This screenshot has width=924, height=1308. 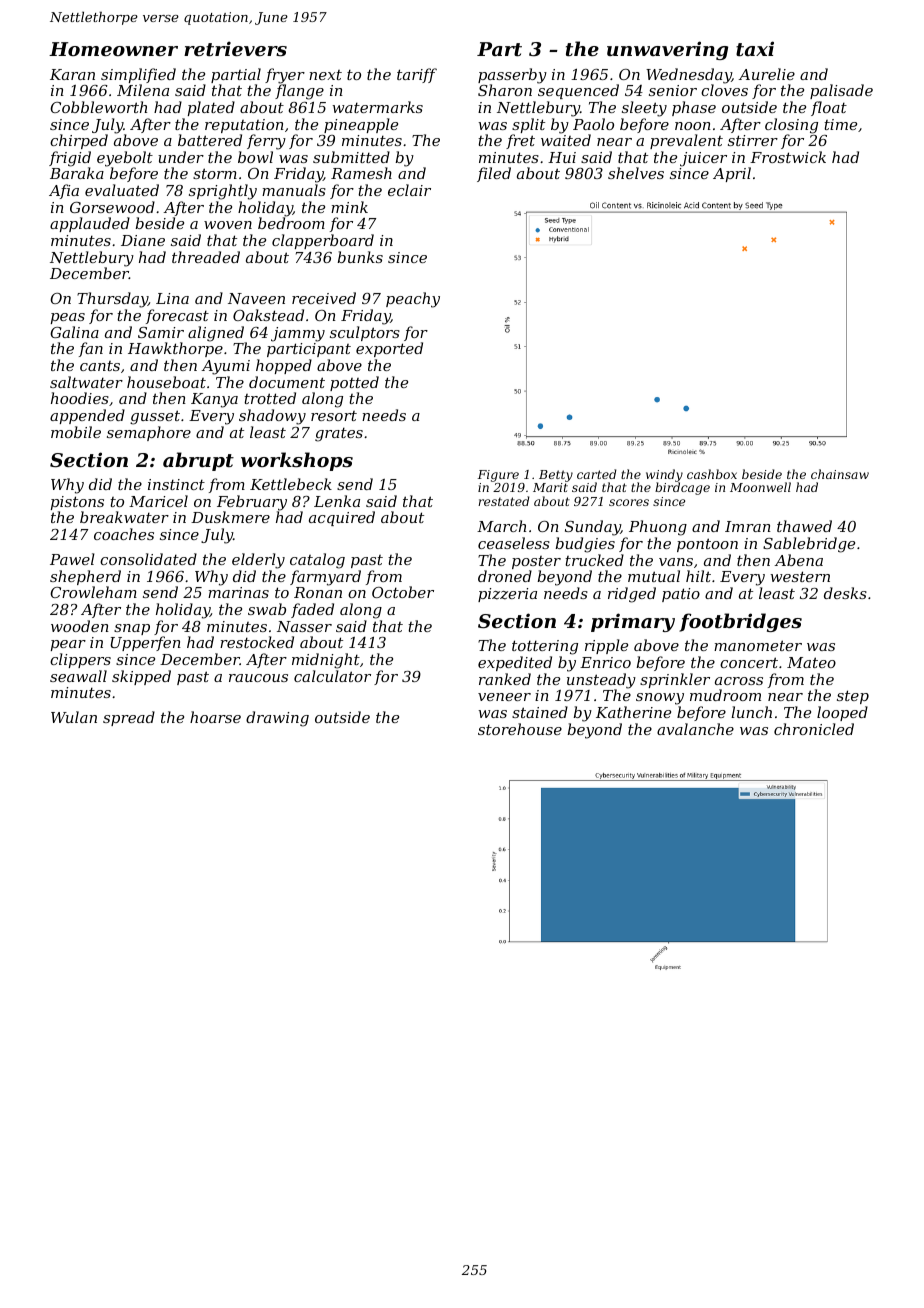 I want to click on chainsaw, so click(x=840, y=474).
